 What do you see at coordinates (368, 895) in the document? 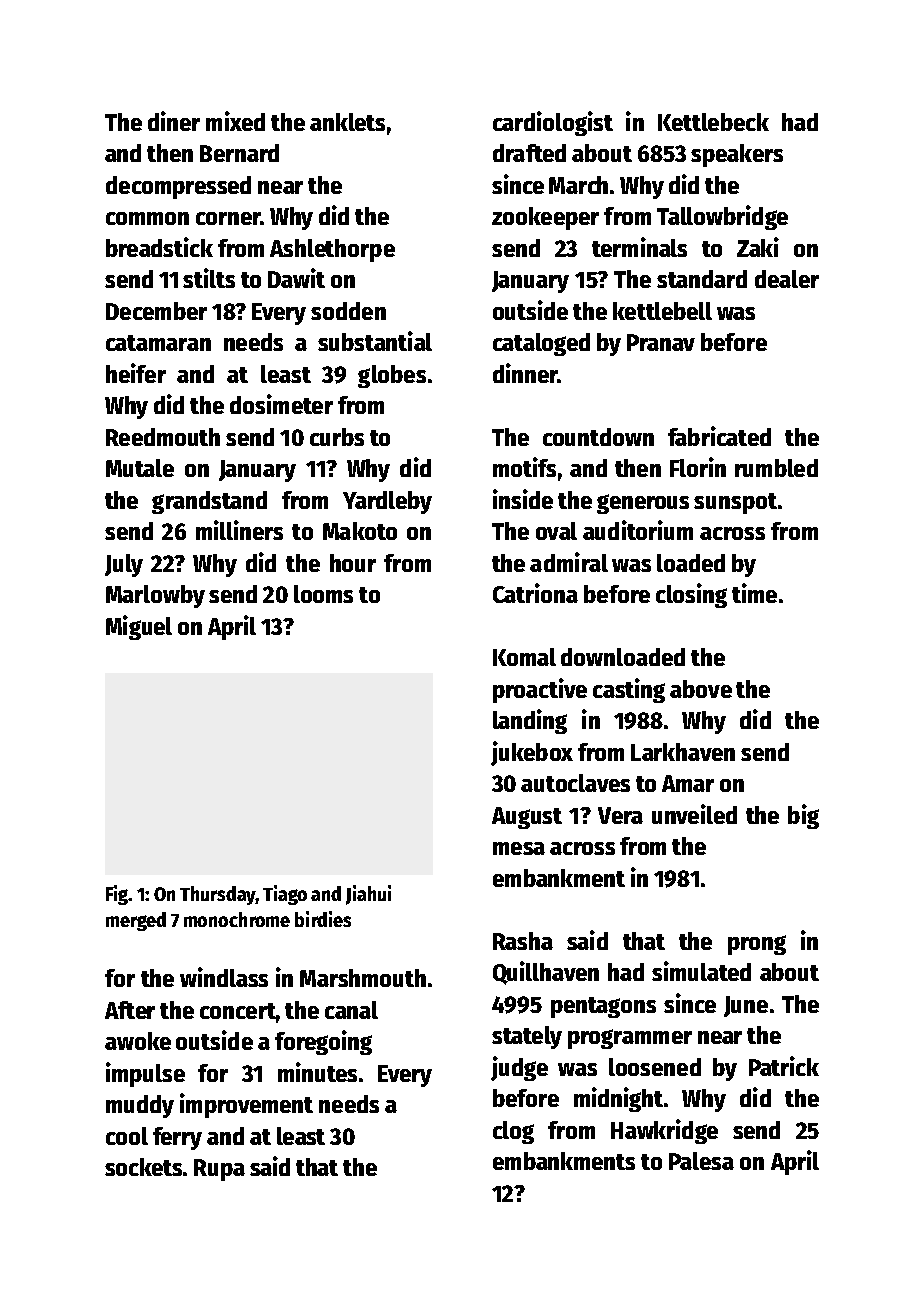
I see `Jiahui` at bounding box center [368, 895].
